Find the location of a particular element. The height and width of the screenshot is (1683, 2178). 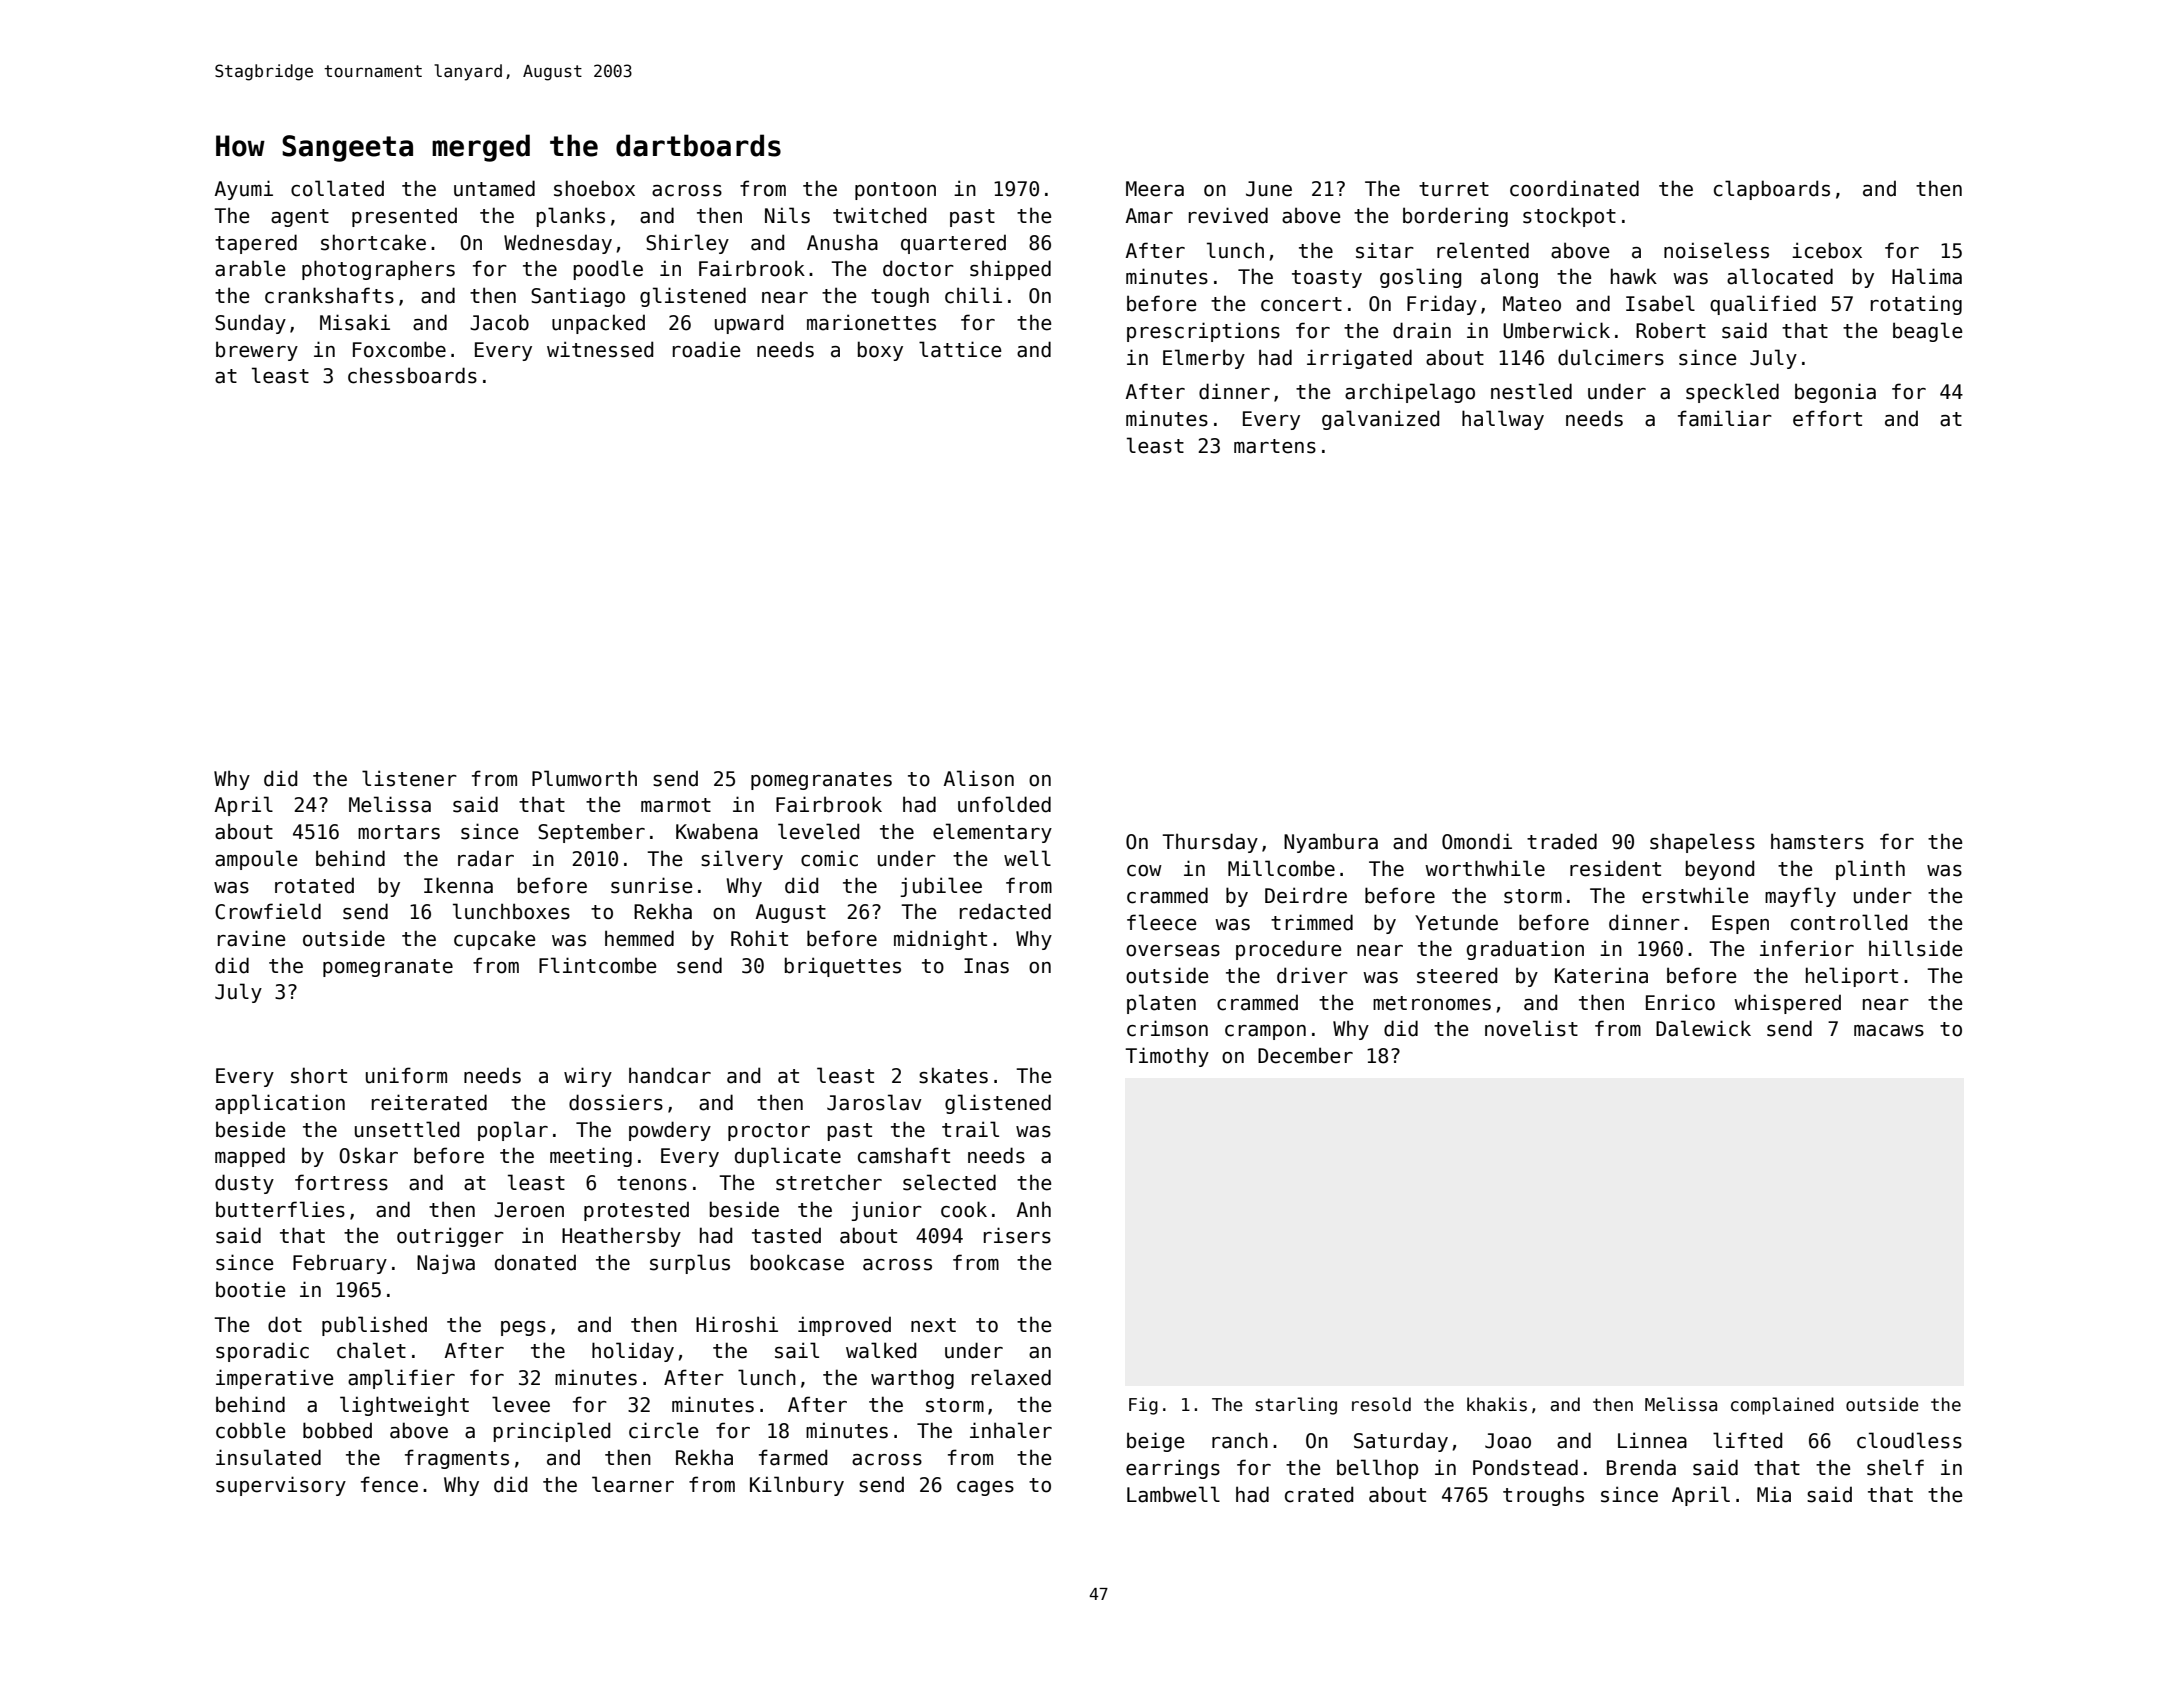

hillside is located at coordinates (1916, 948).
